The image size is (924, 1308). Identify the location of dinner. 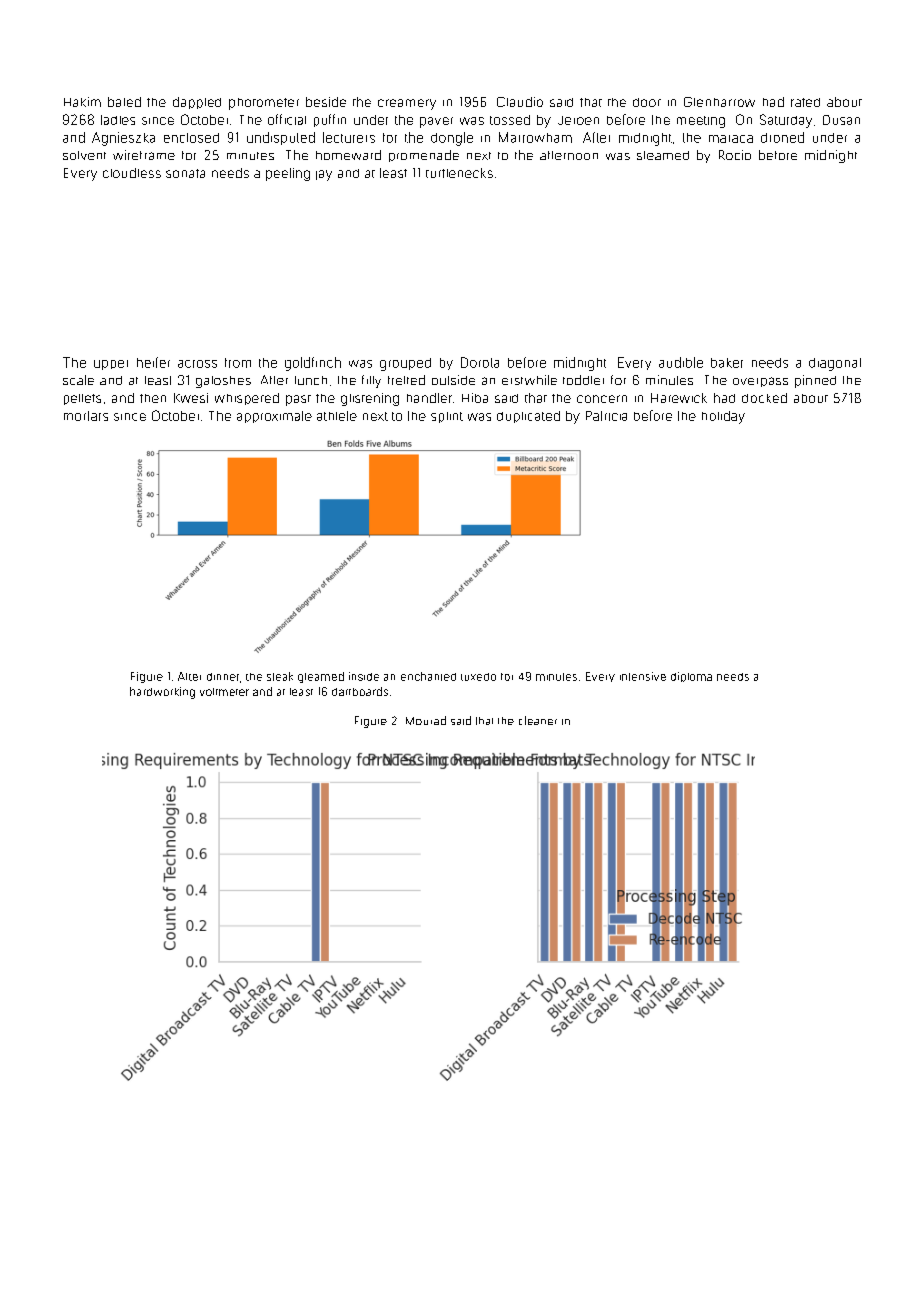
(223, 677).
